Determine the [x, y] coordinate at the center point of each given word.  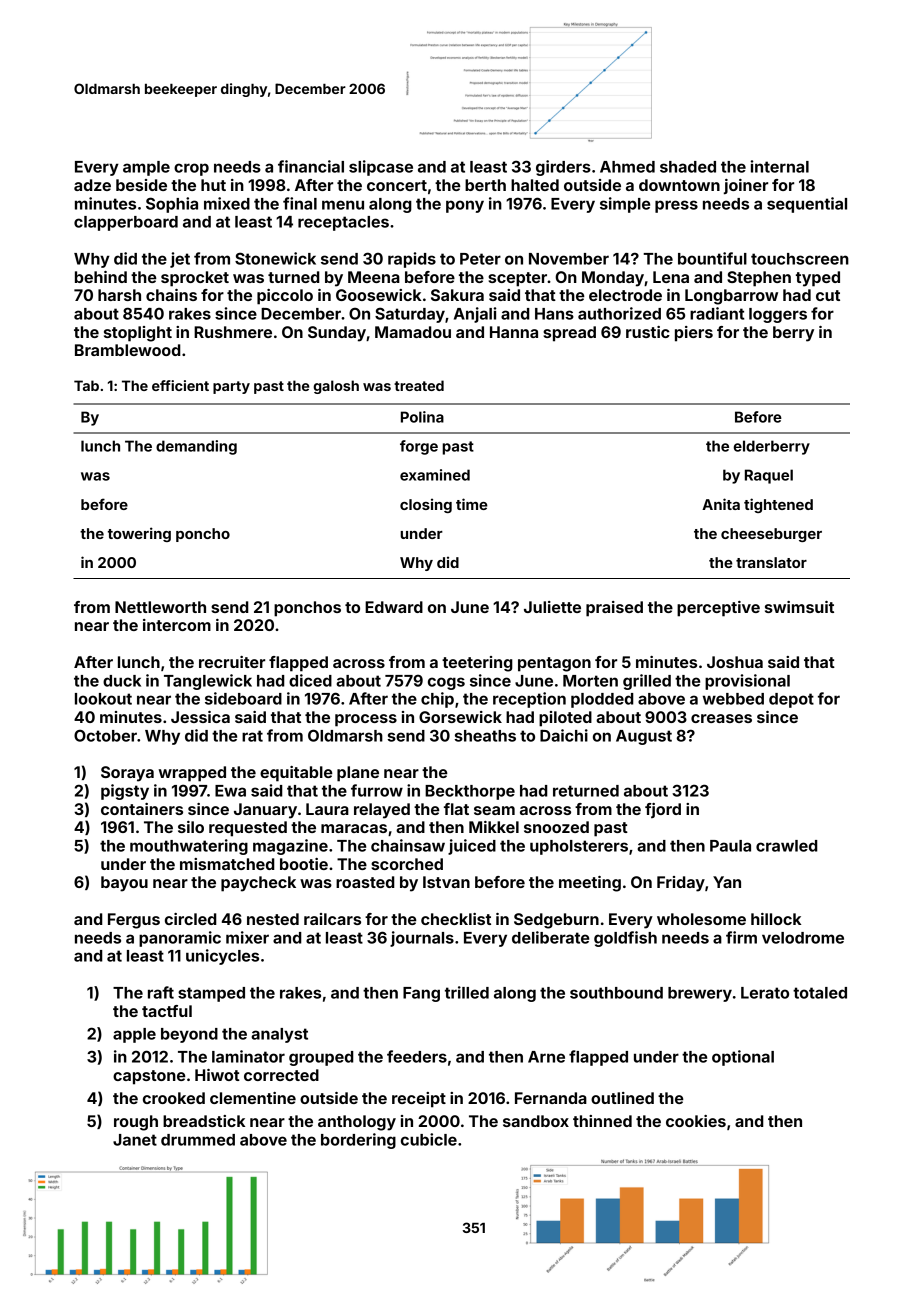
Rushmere [233, 332]
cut [828, 295]
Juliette [552, 607]
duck [122, 681]
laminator [248, 1056]
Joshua [735, 662]
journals [422, 939]
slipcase [381, 168]
